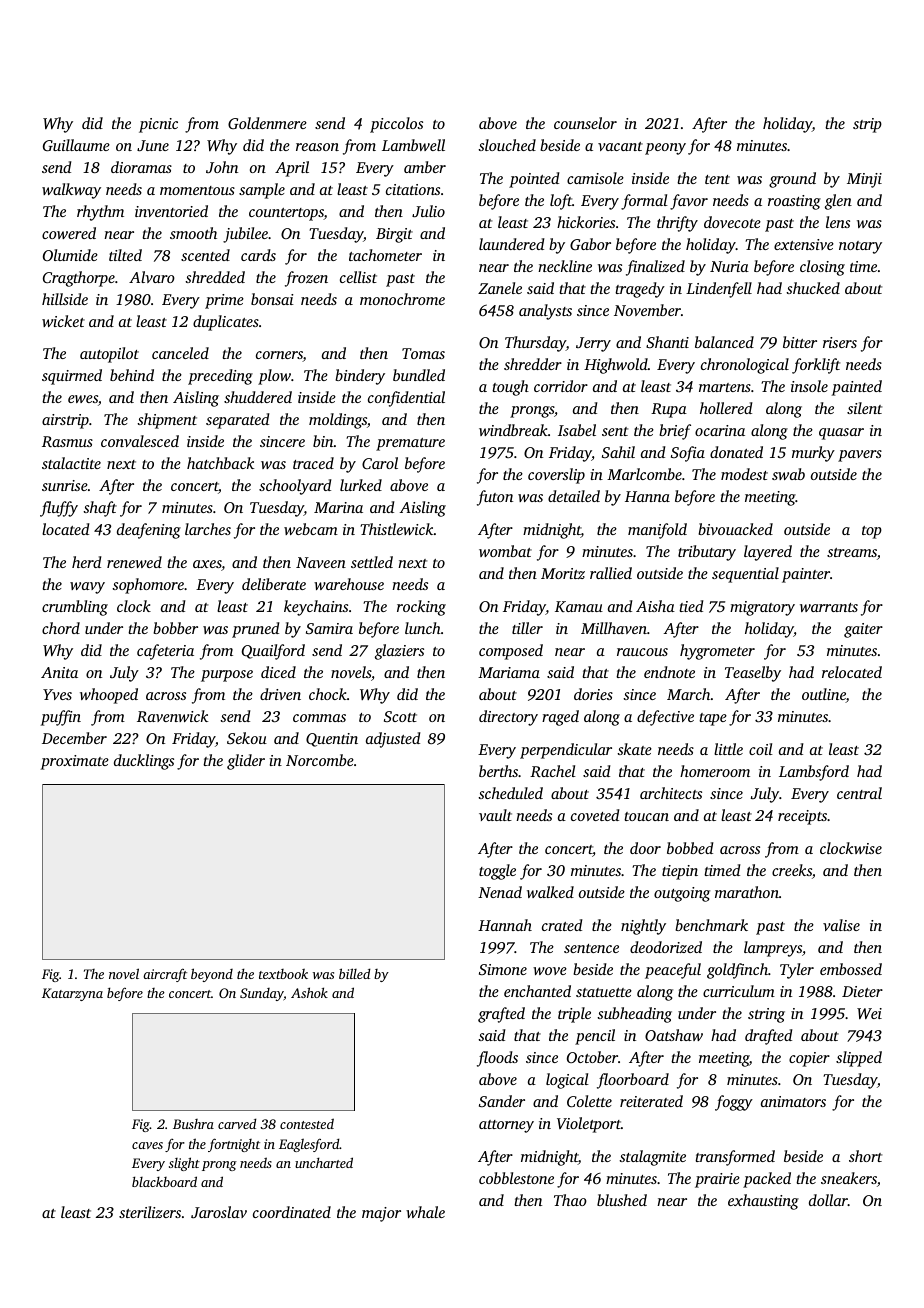  Describe the element at coordinates (794, 202) in the screenshot. I see `roasting` at that location.
